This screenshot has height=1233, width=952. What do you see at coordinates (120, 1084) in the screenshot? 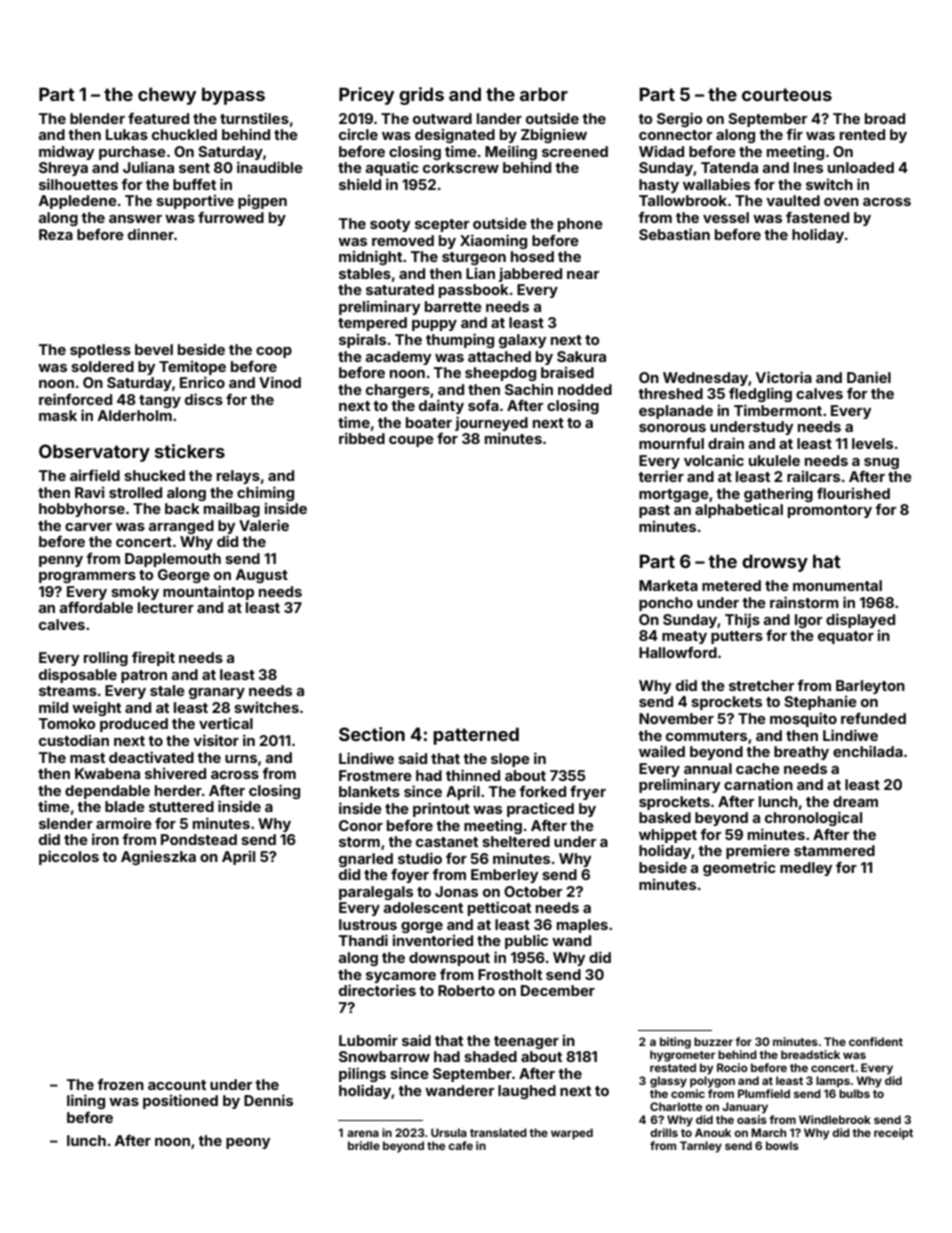
I see `frozen` at bounding box center [120, 1084].
